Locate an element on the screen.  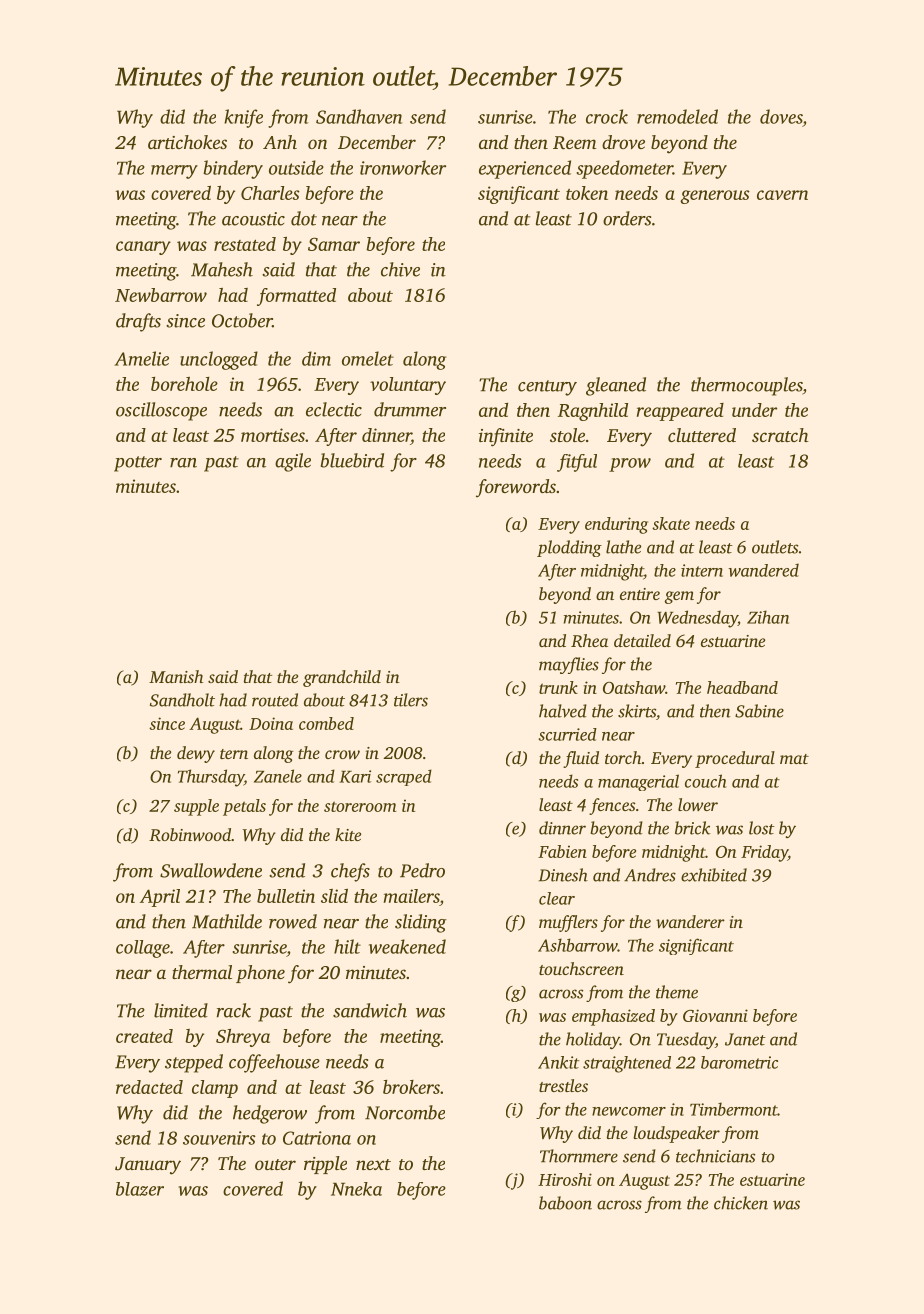
tilers is located at coordinates (411, 700).
